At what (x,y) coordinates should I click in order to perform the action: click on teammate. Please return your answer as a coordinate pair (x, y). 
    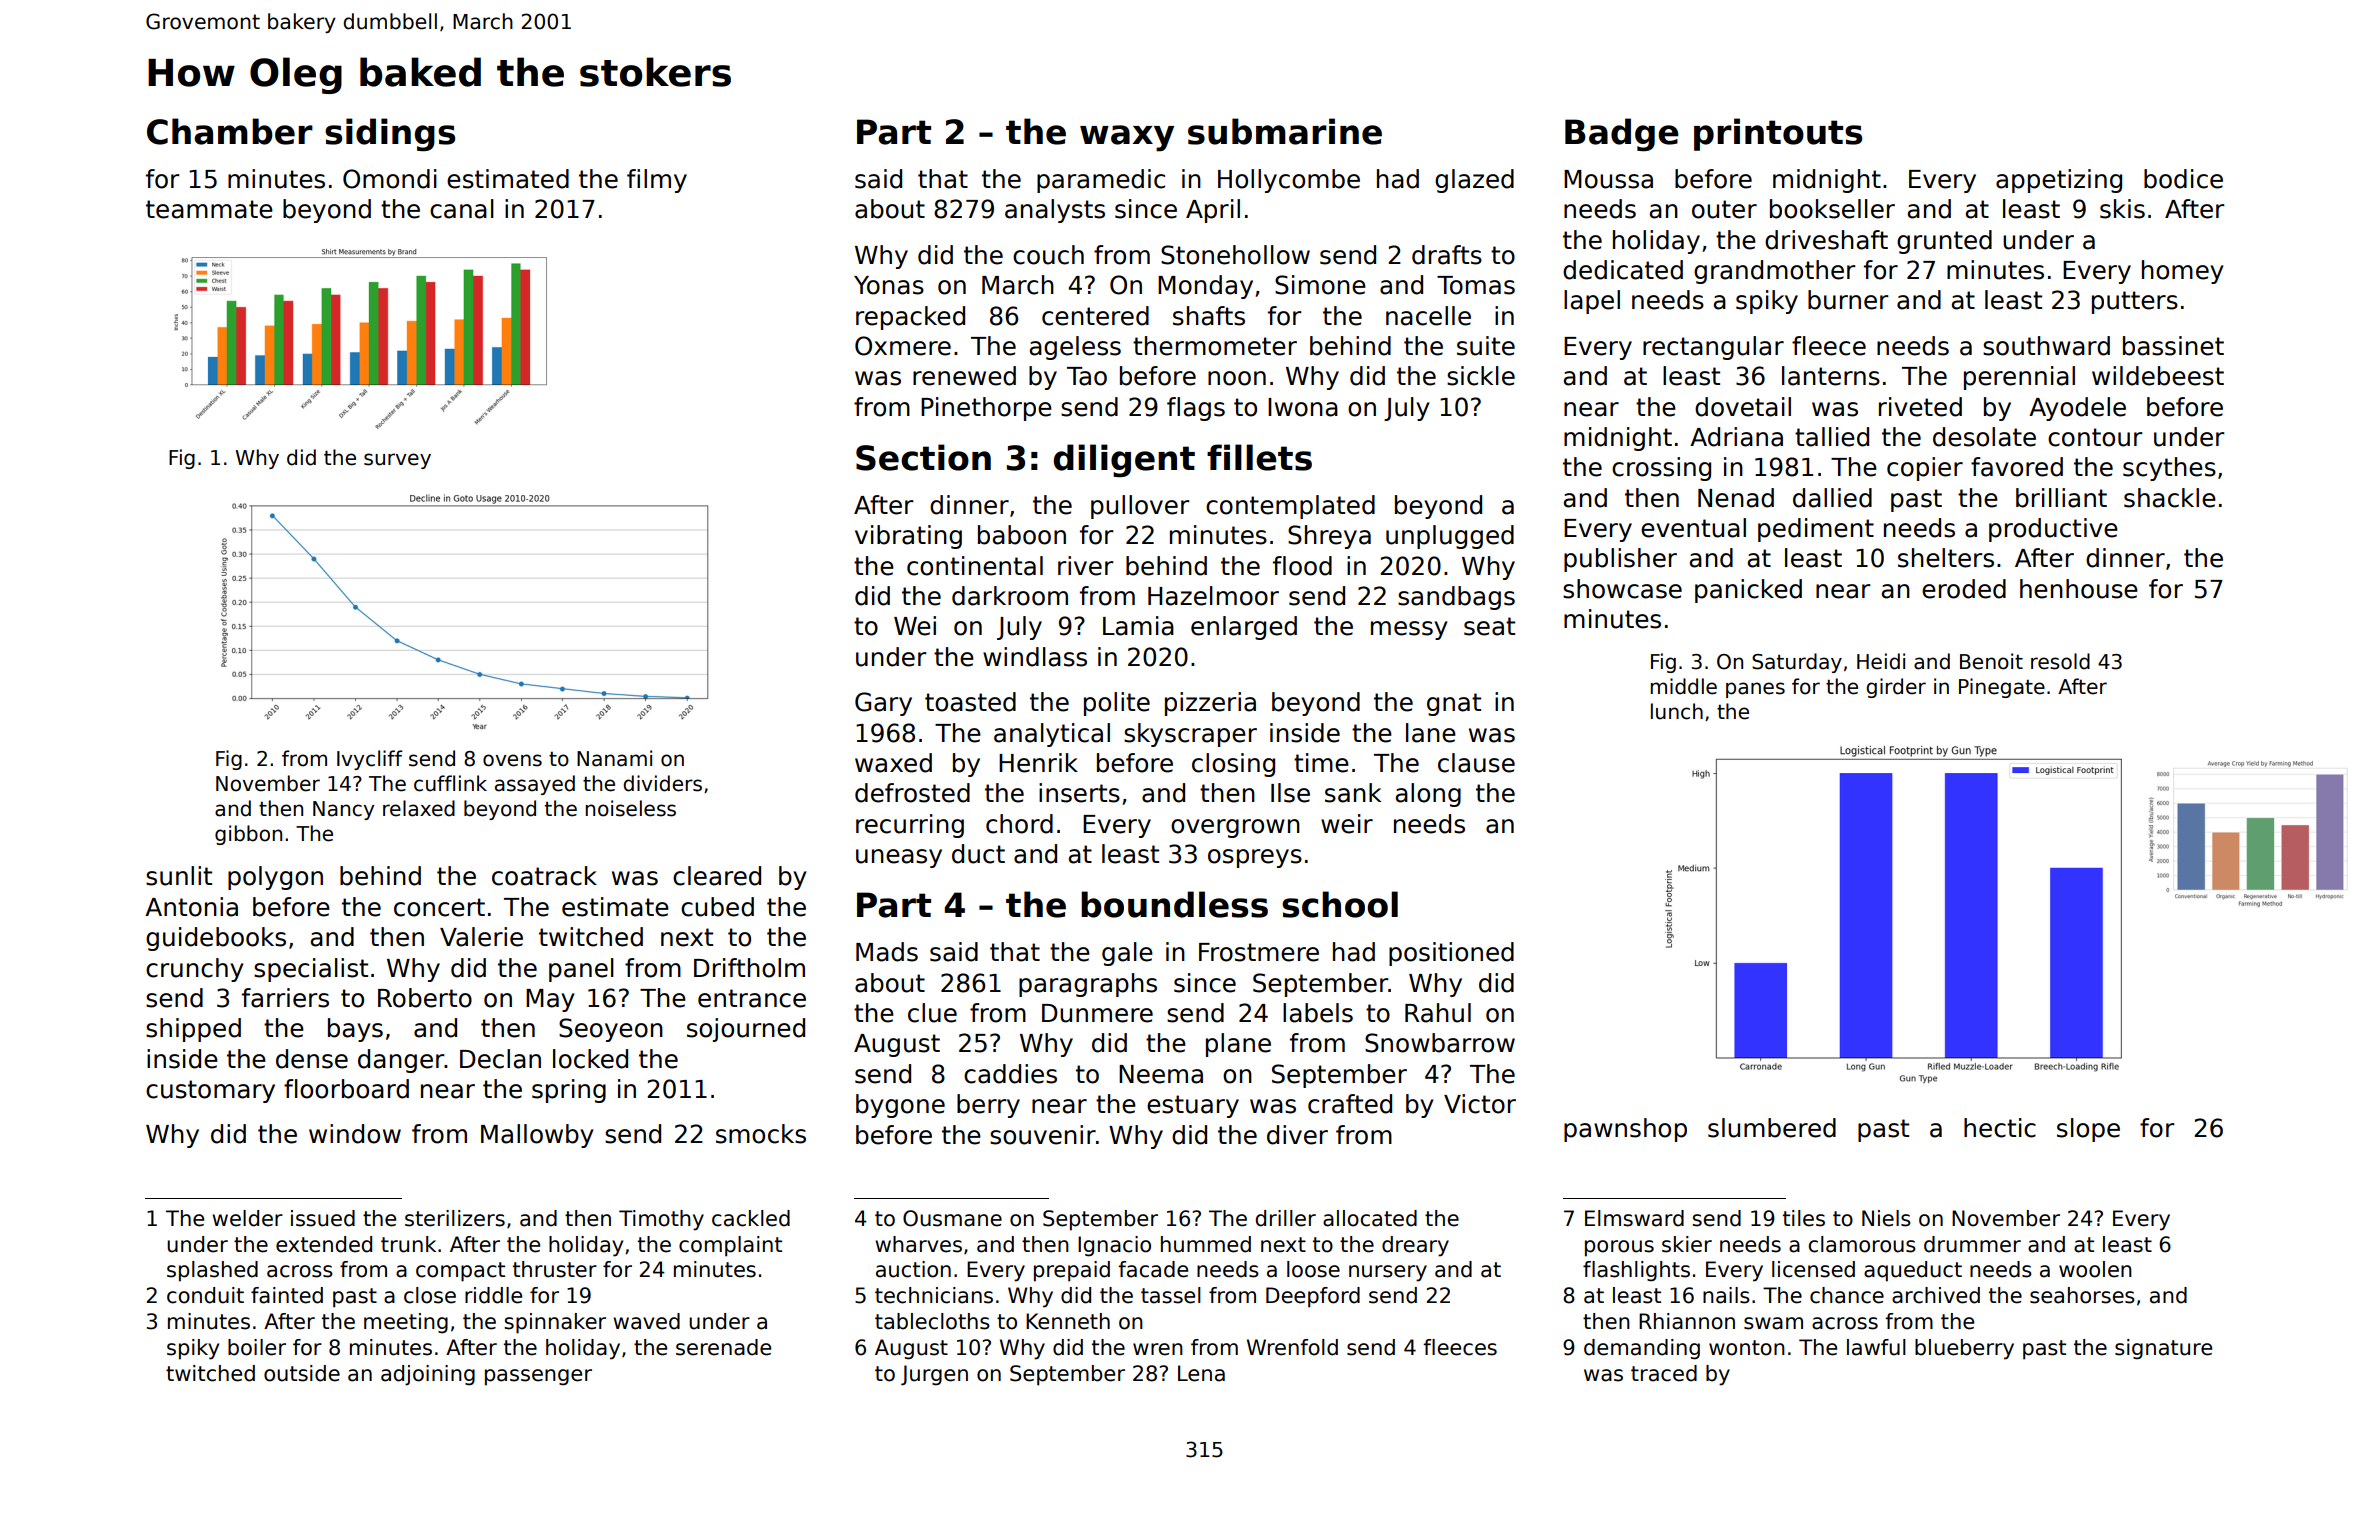
    Looking at the image, I should click on (209, 209).
